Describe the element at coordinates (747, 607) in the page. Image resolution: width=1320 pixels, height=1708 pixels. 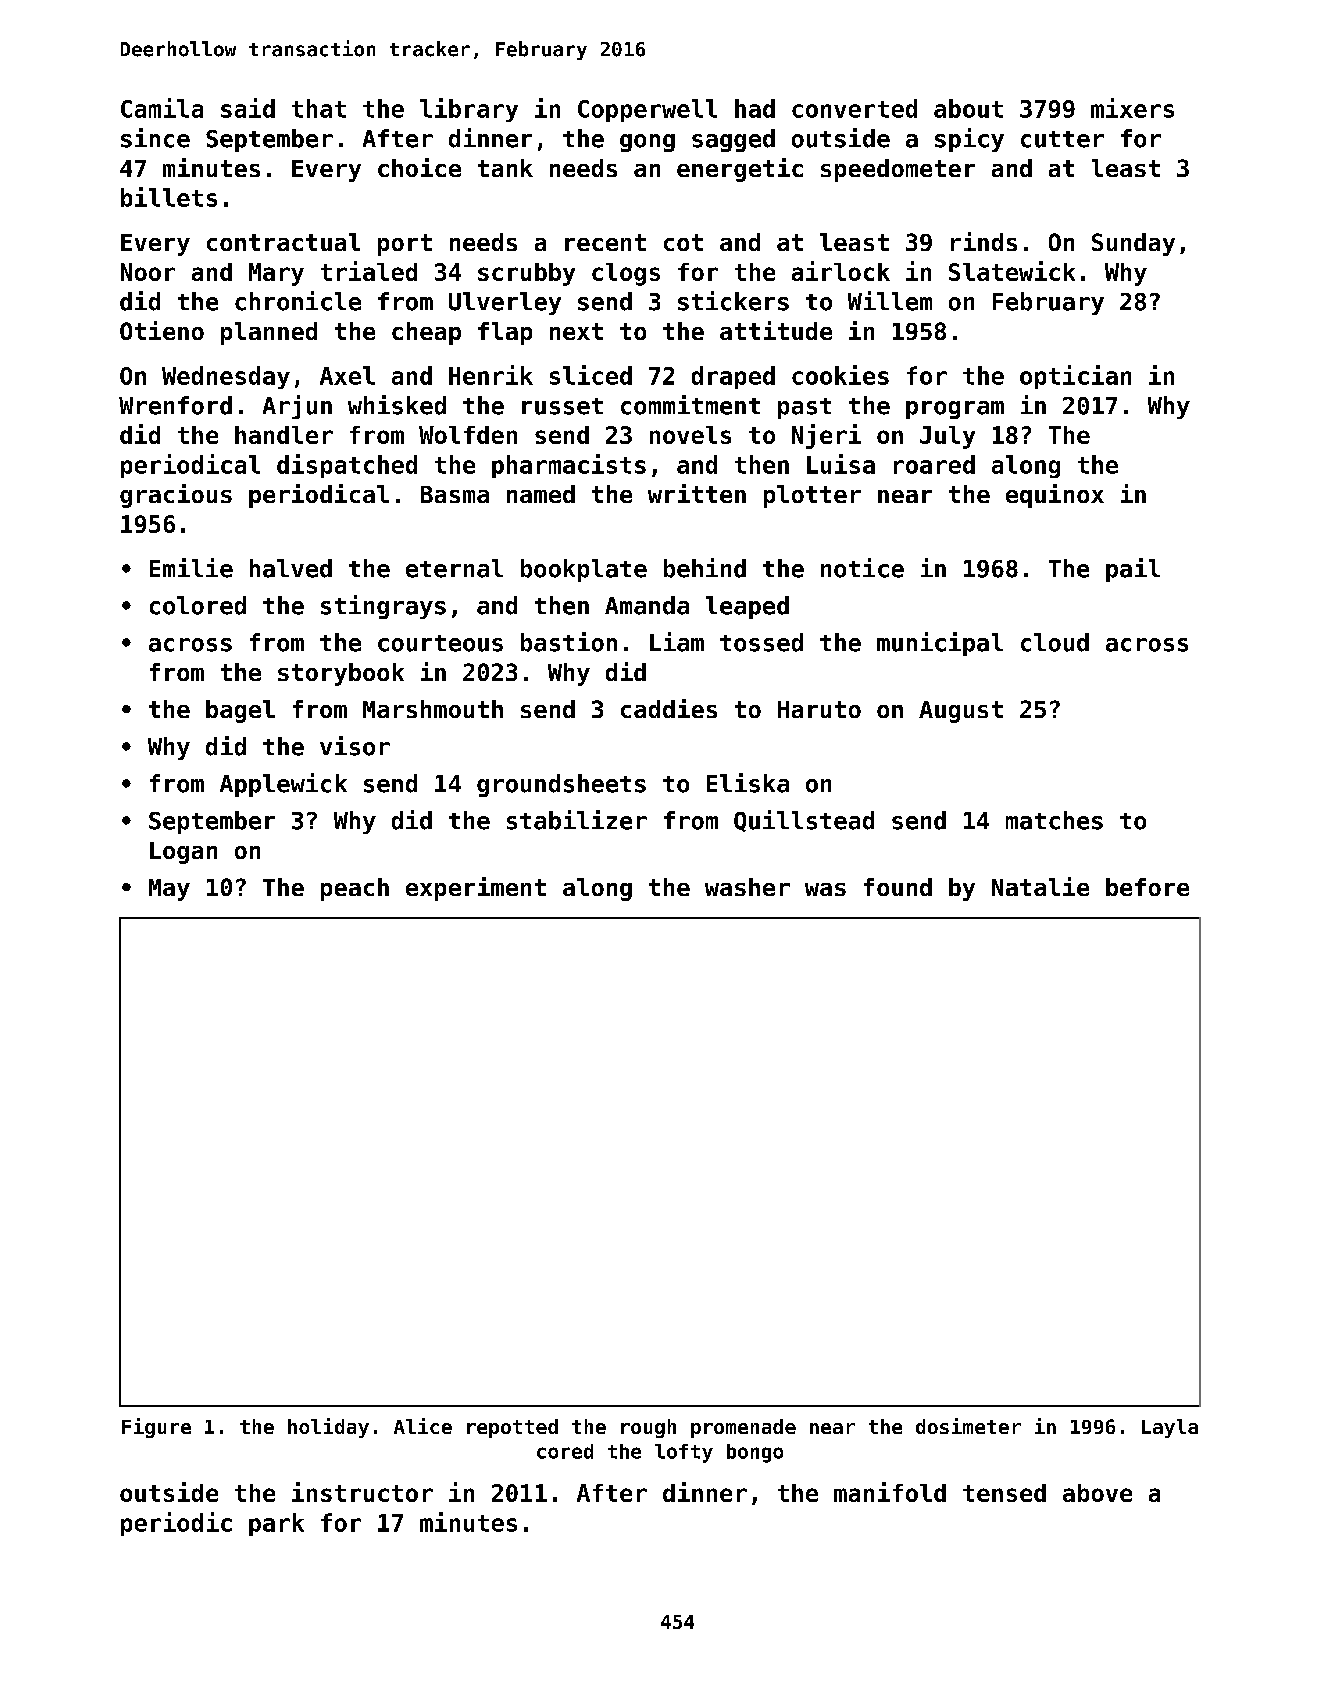
I see `leaped` at that location.
